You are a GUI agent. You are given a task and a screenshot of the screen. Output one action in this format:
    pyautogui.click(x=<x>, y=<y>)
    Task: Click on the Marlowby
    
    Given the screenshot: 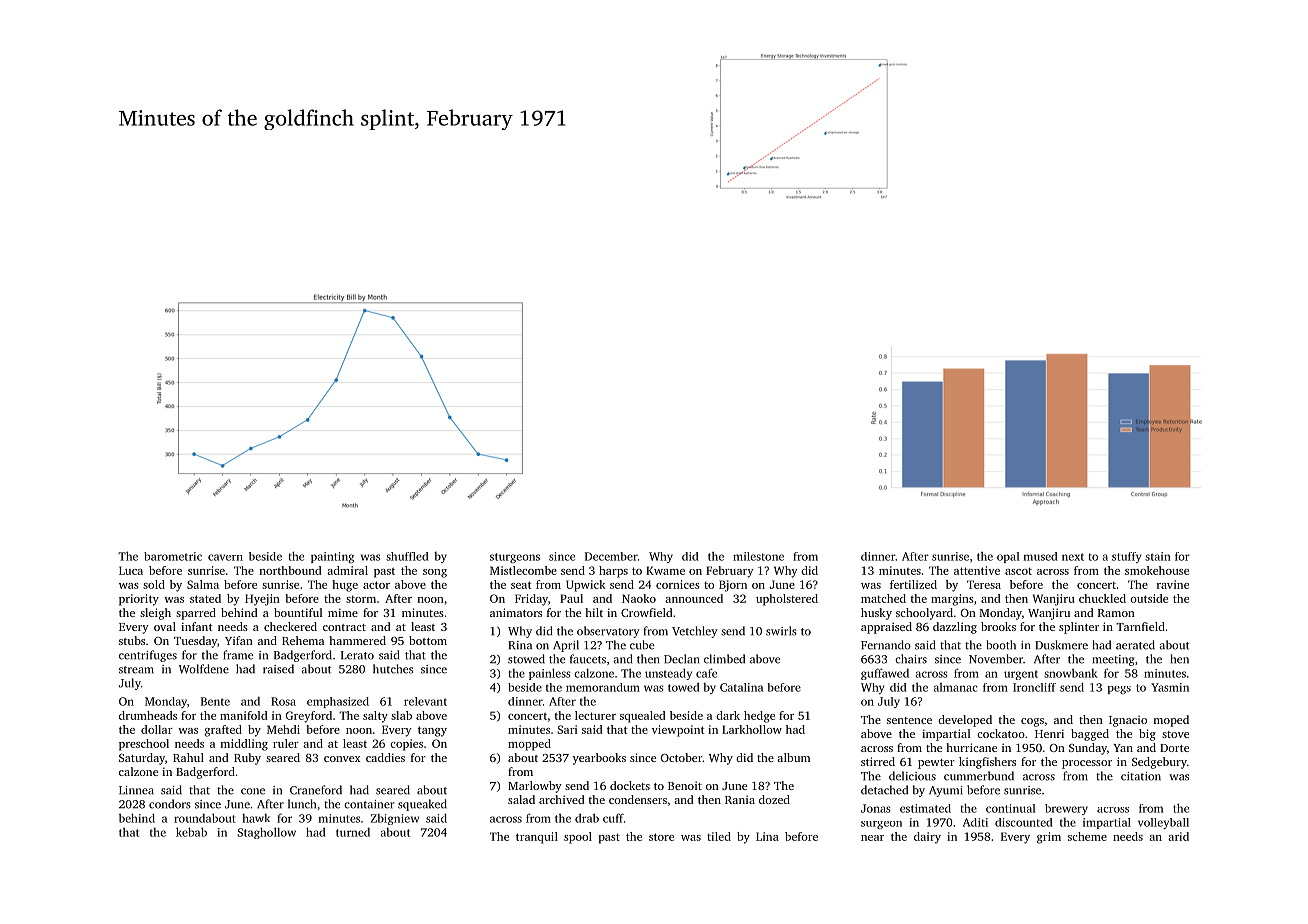 What is the action you would take?
    pyautogui.click(x=535, y=787)
